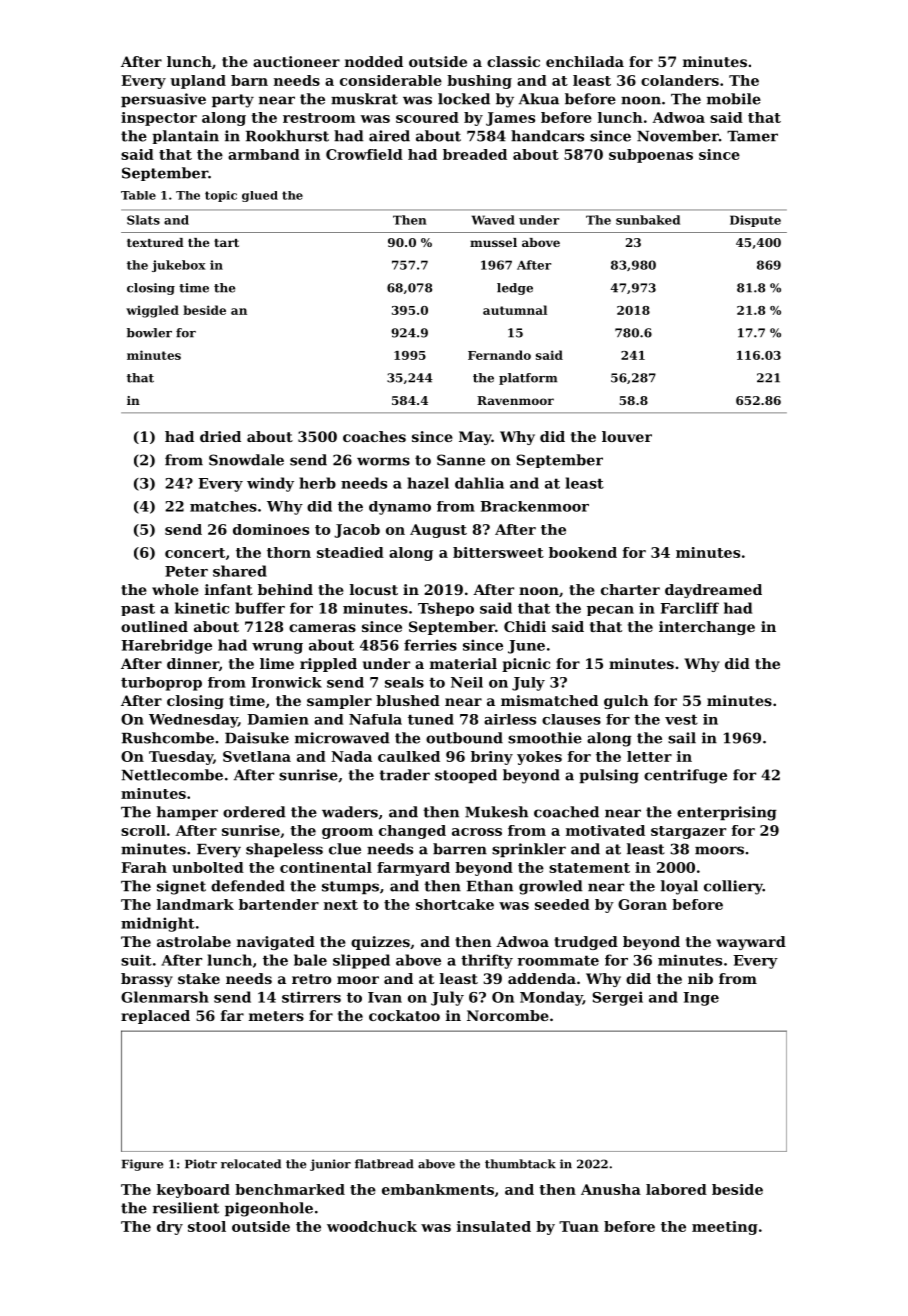  What do you see at coordinates (725, 1228) in the page?
I see `meeting` at bounding box center [725, 1228].
